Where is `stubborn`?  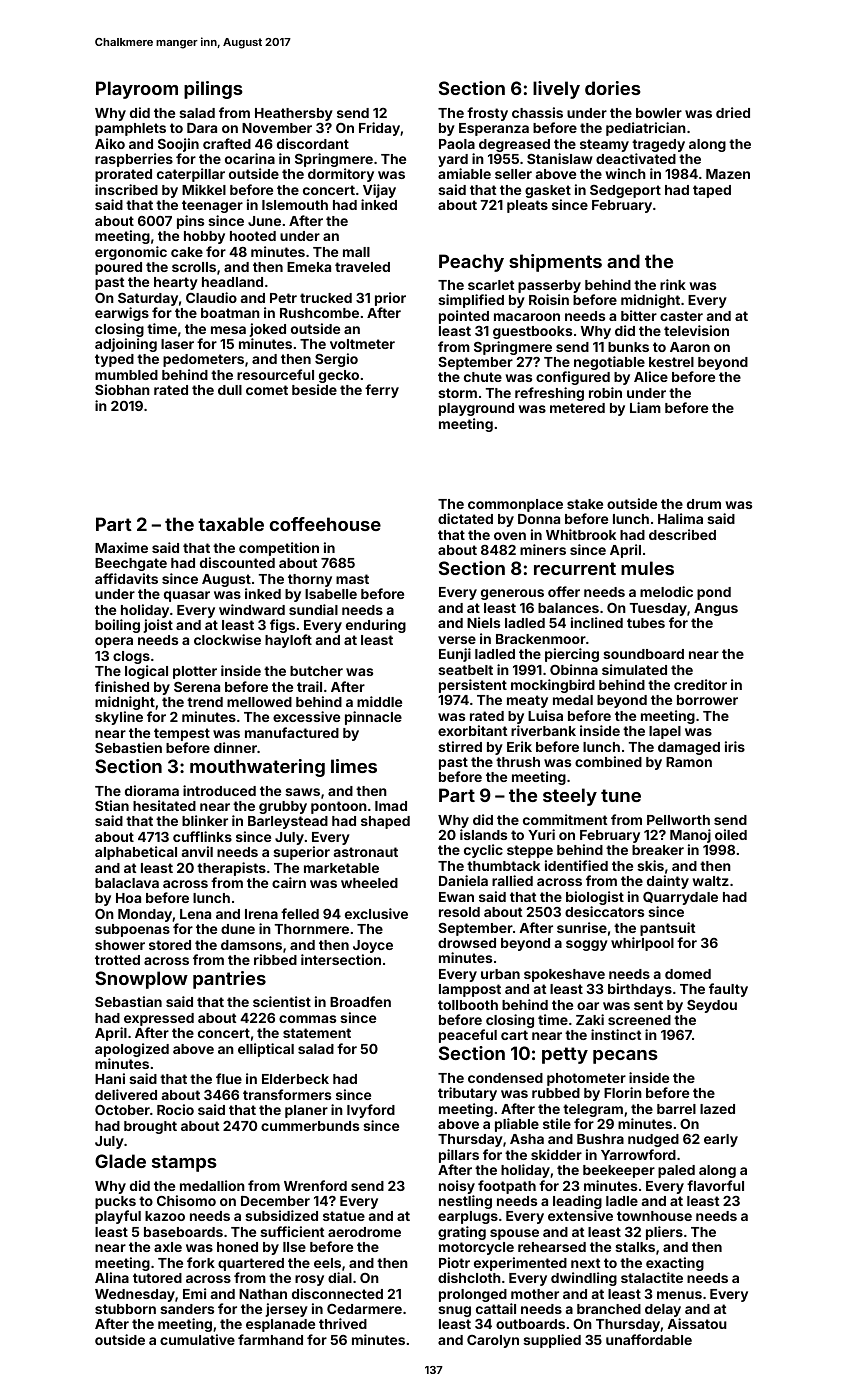
stubborn is located at coordinates (125, 1309).
